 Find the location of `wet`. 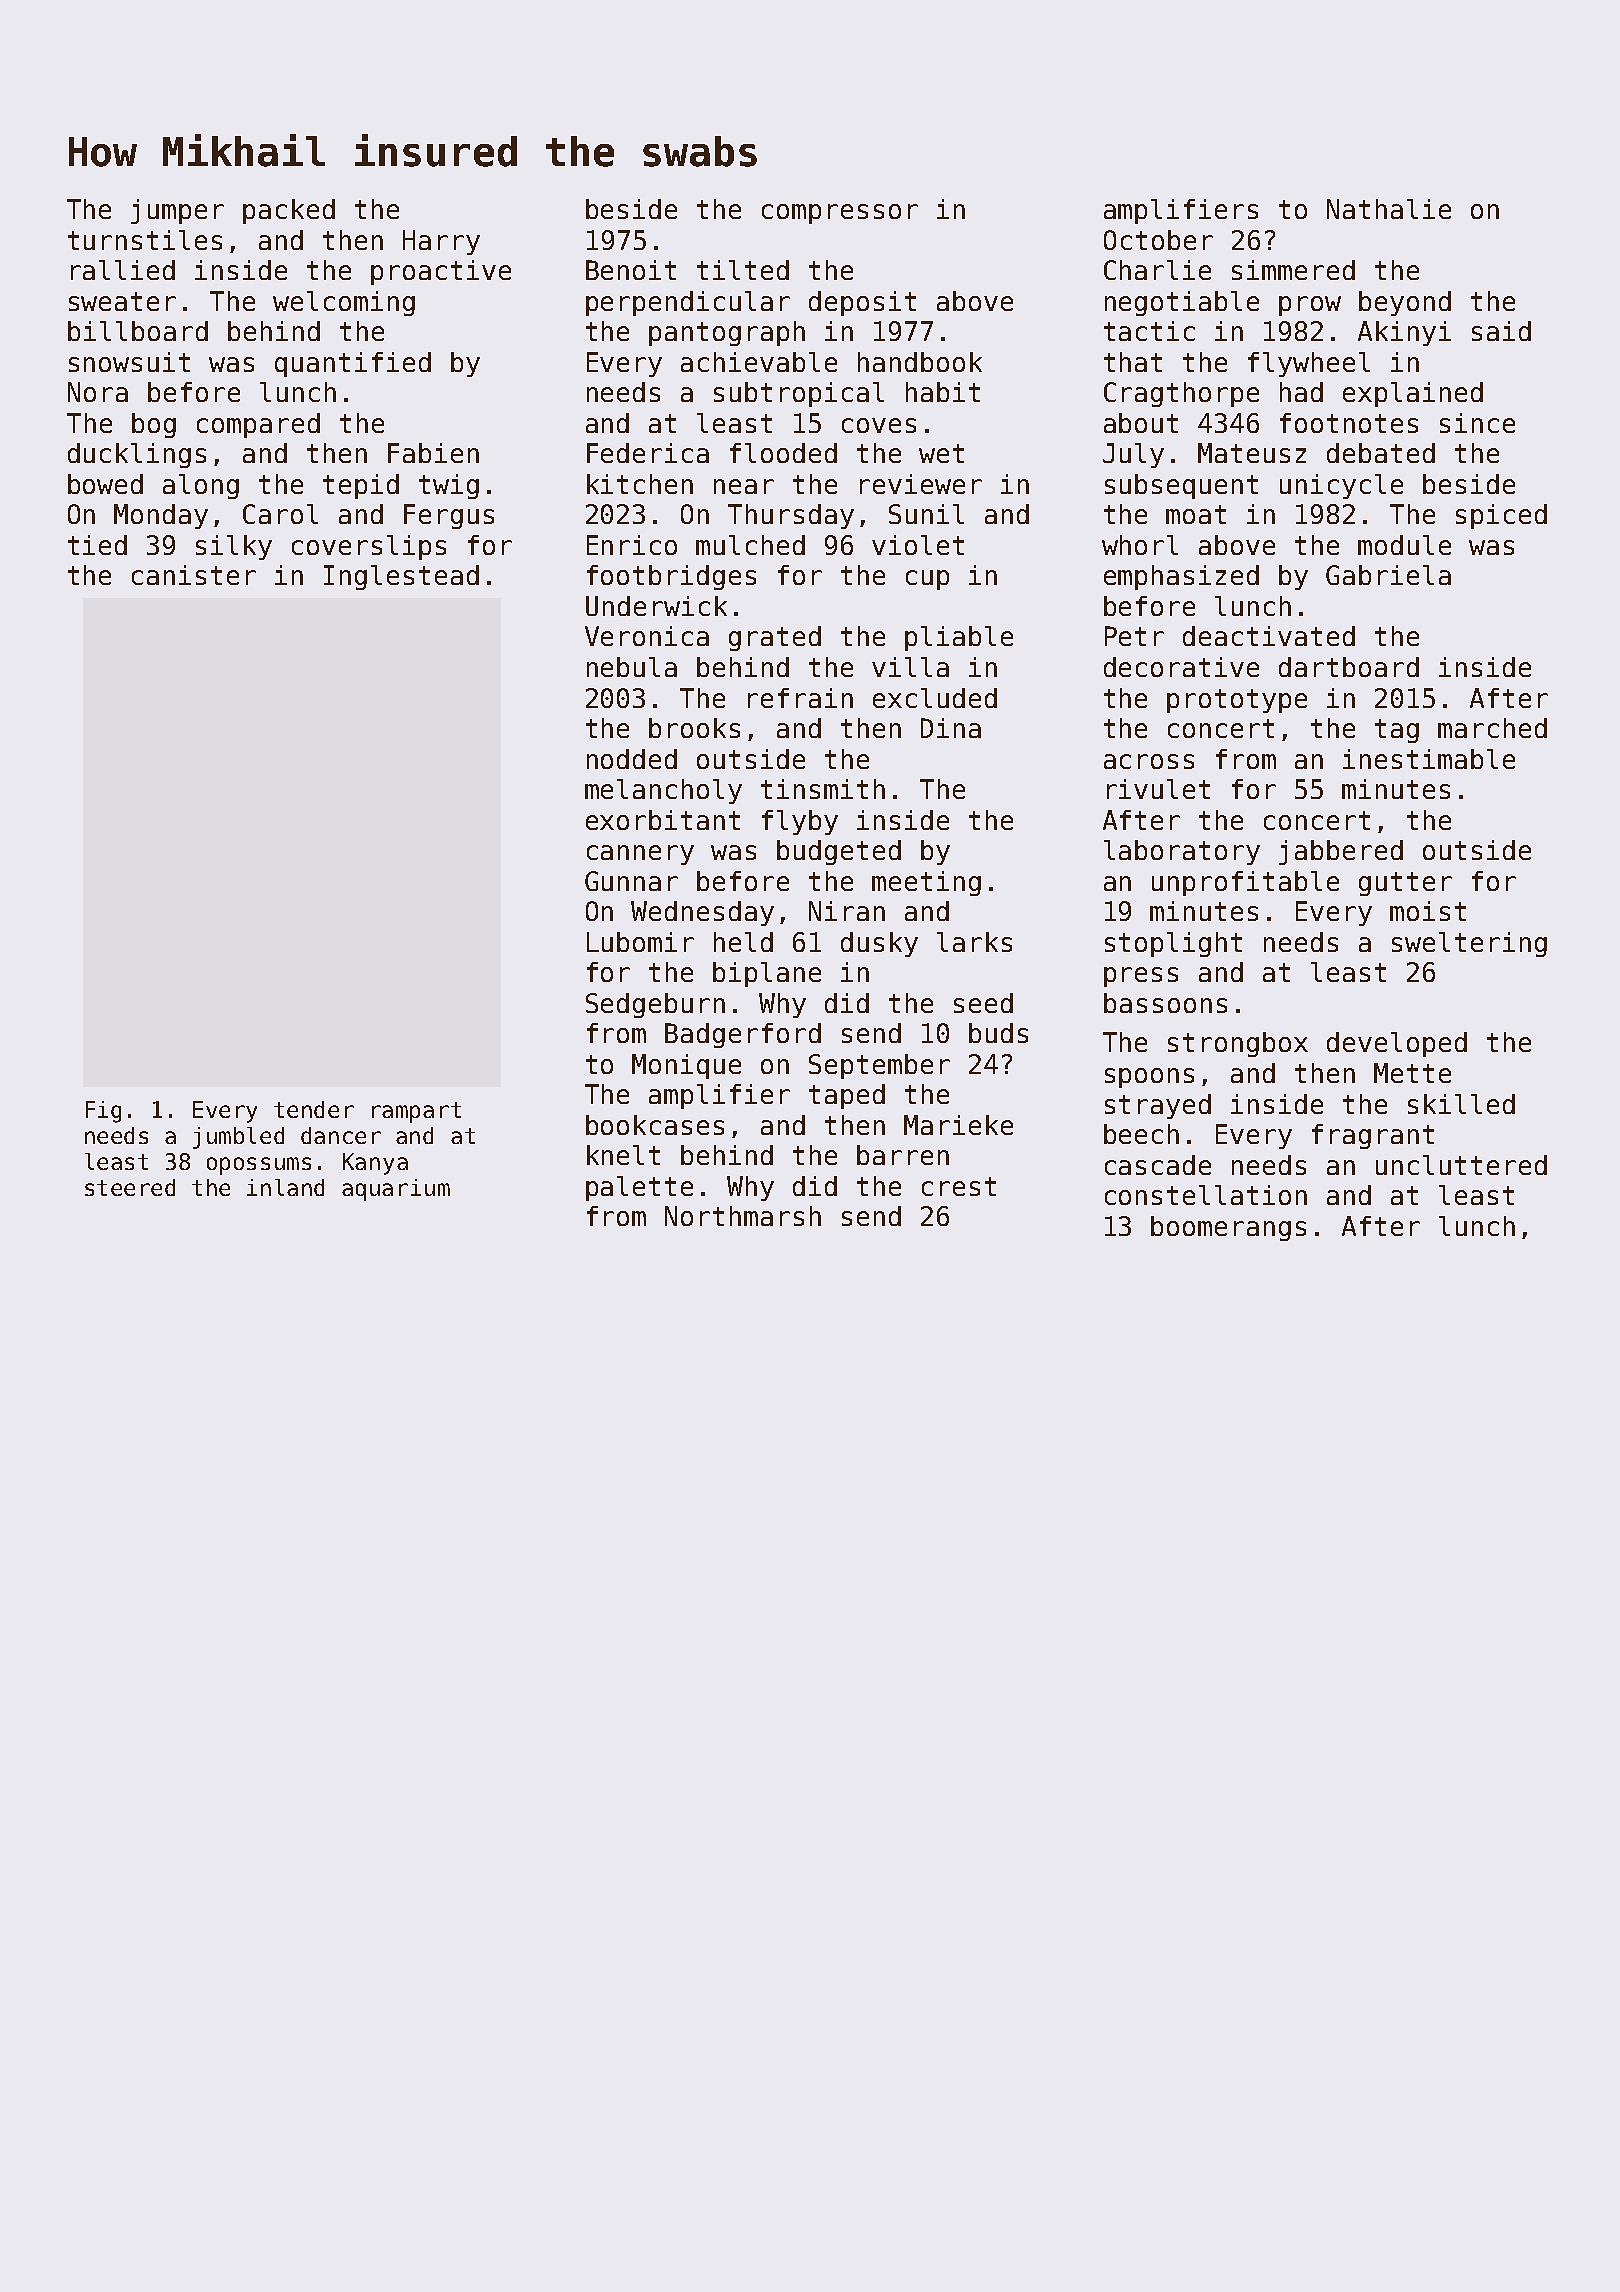

wet is located at coordinates (941, 453).
